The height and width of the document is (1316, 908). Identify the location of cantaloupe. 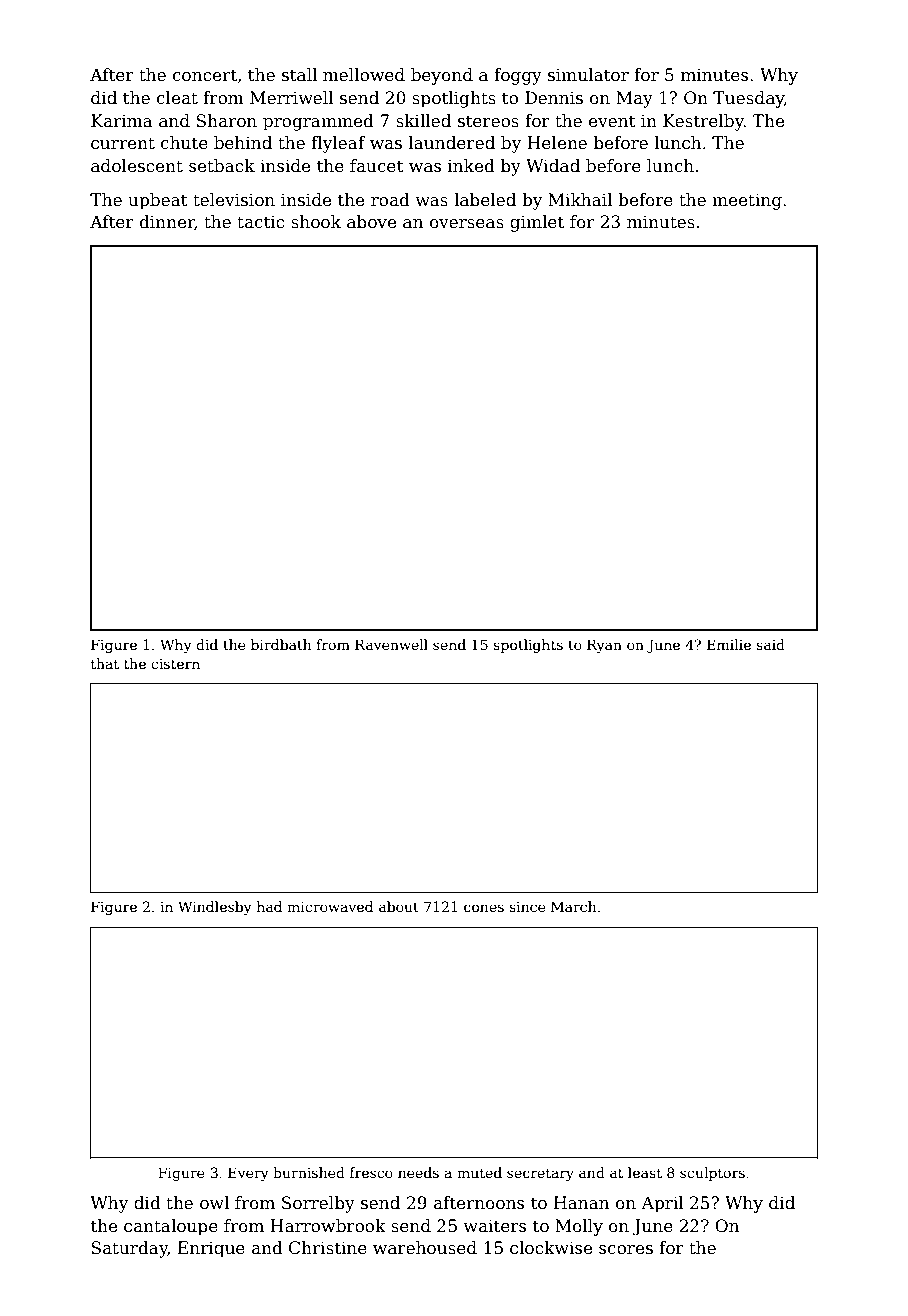
(171, 1227).
